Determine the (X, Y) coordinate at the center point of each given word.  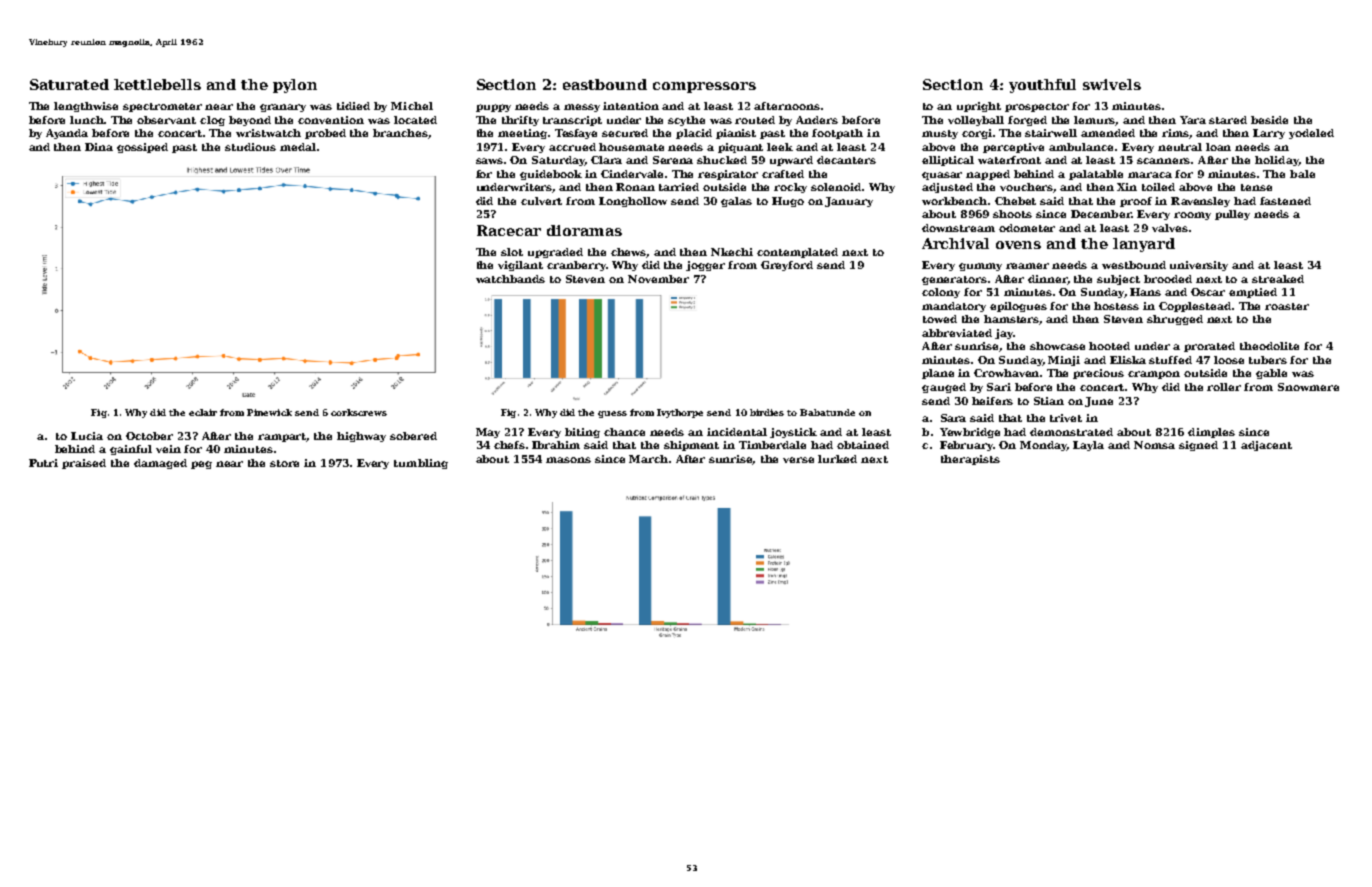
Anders (817, 120)
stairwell (1051, 133)
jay (1004, 334)
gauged (944, 388)
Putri (43, 463)
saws (489, 161)
